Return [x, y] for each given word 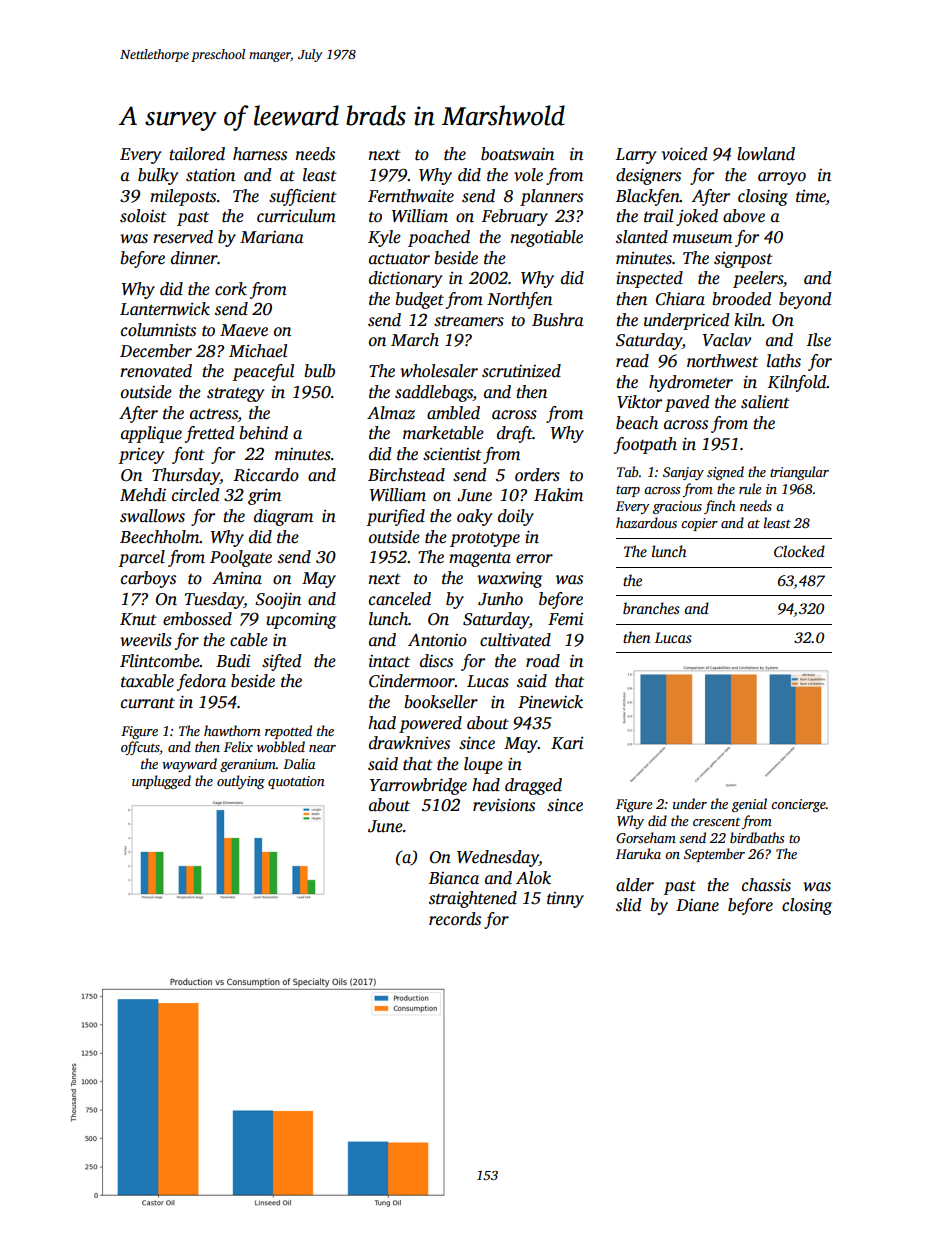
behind [263, 433]
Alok [533, 878]
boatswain [517, 154]
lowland [766, 154]
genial [749, 805]
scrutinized [521, 371]
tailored [197, 154]
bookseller [441, 702]
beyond [805, 300]
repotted [288, 732]
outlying [241, 782]
